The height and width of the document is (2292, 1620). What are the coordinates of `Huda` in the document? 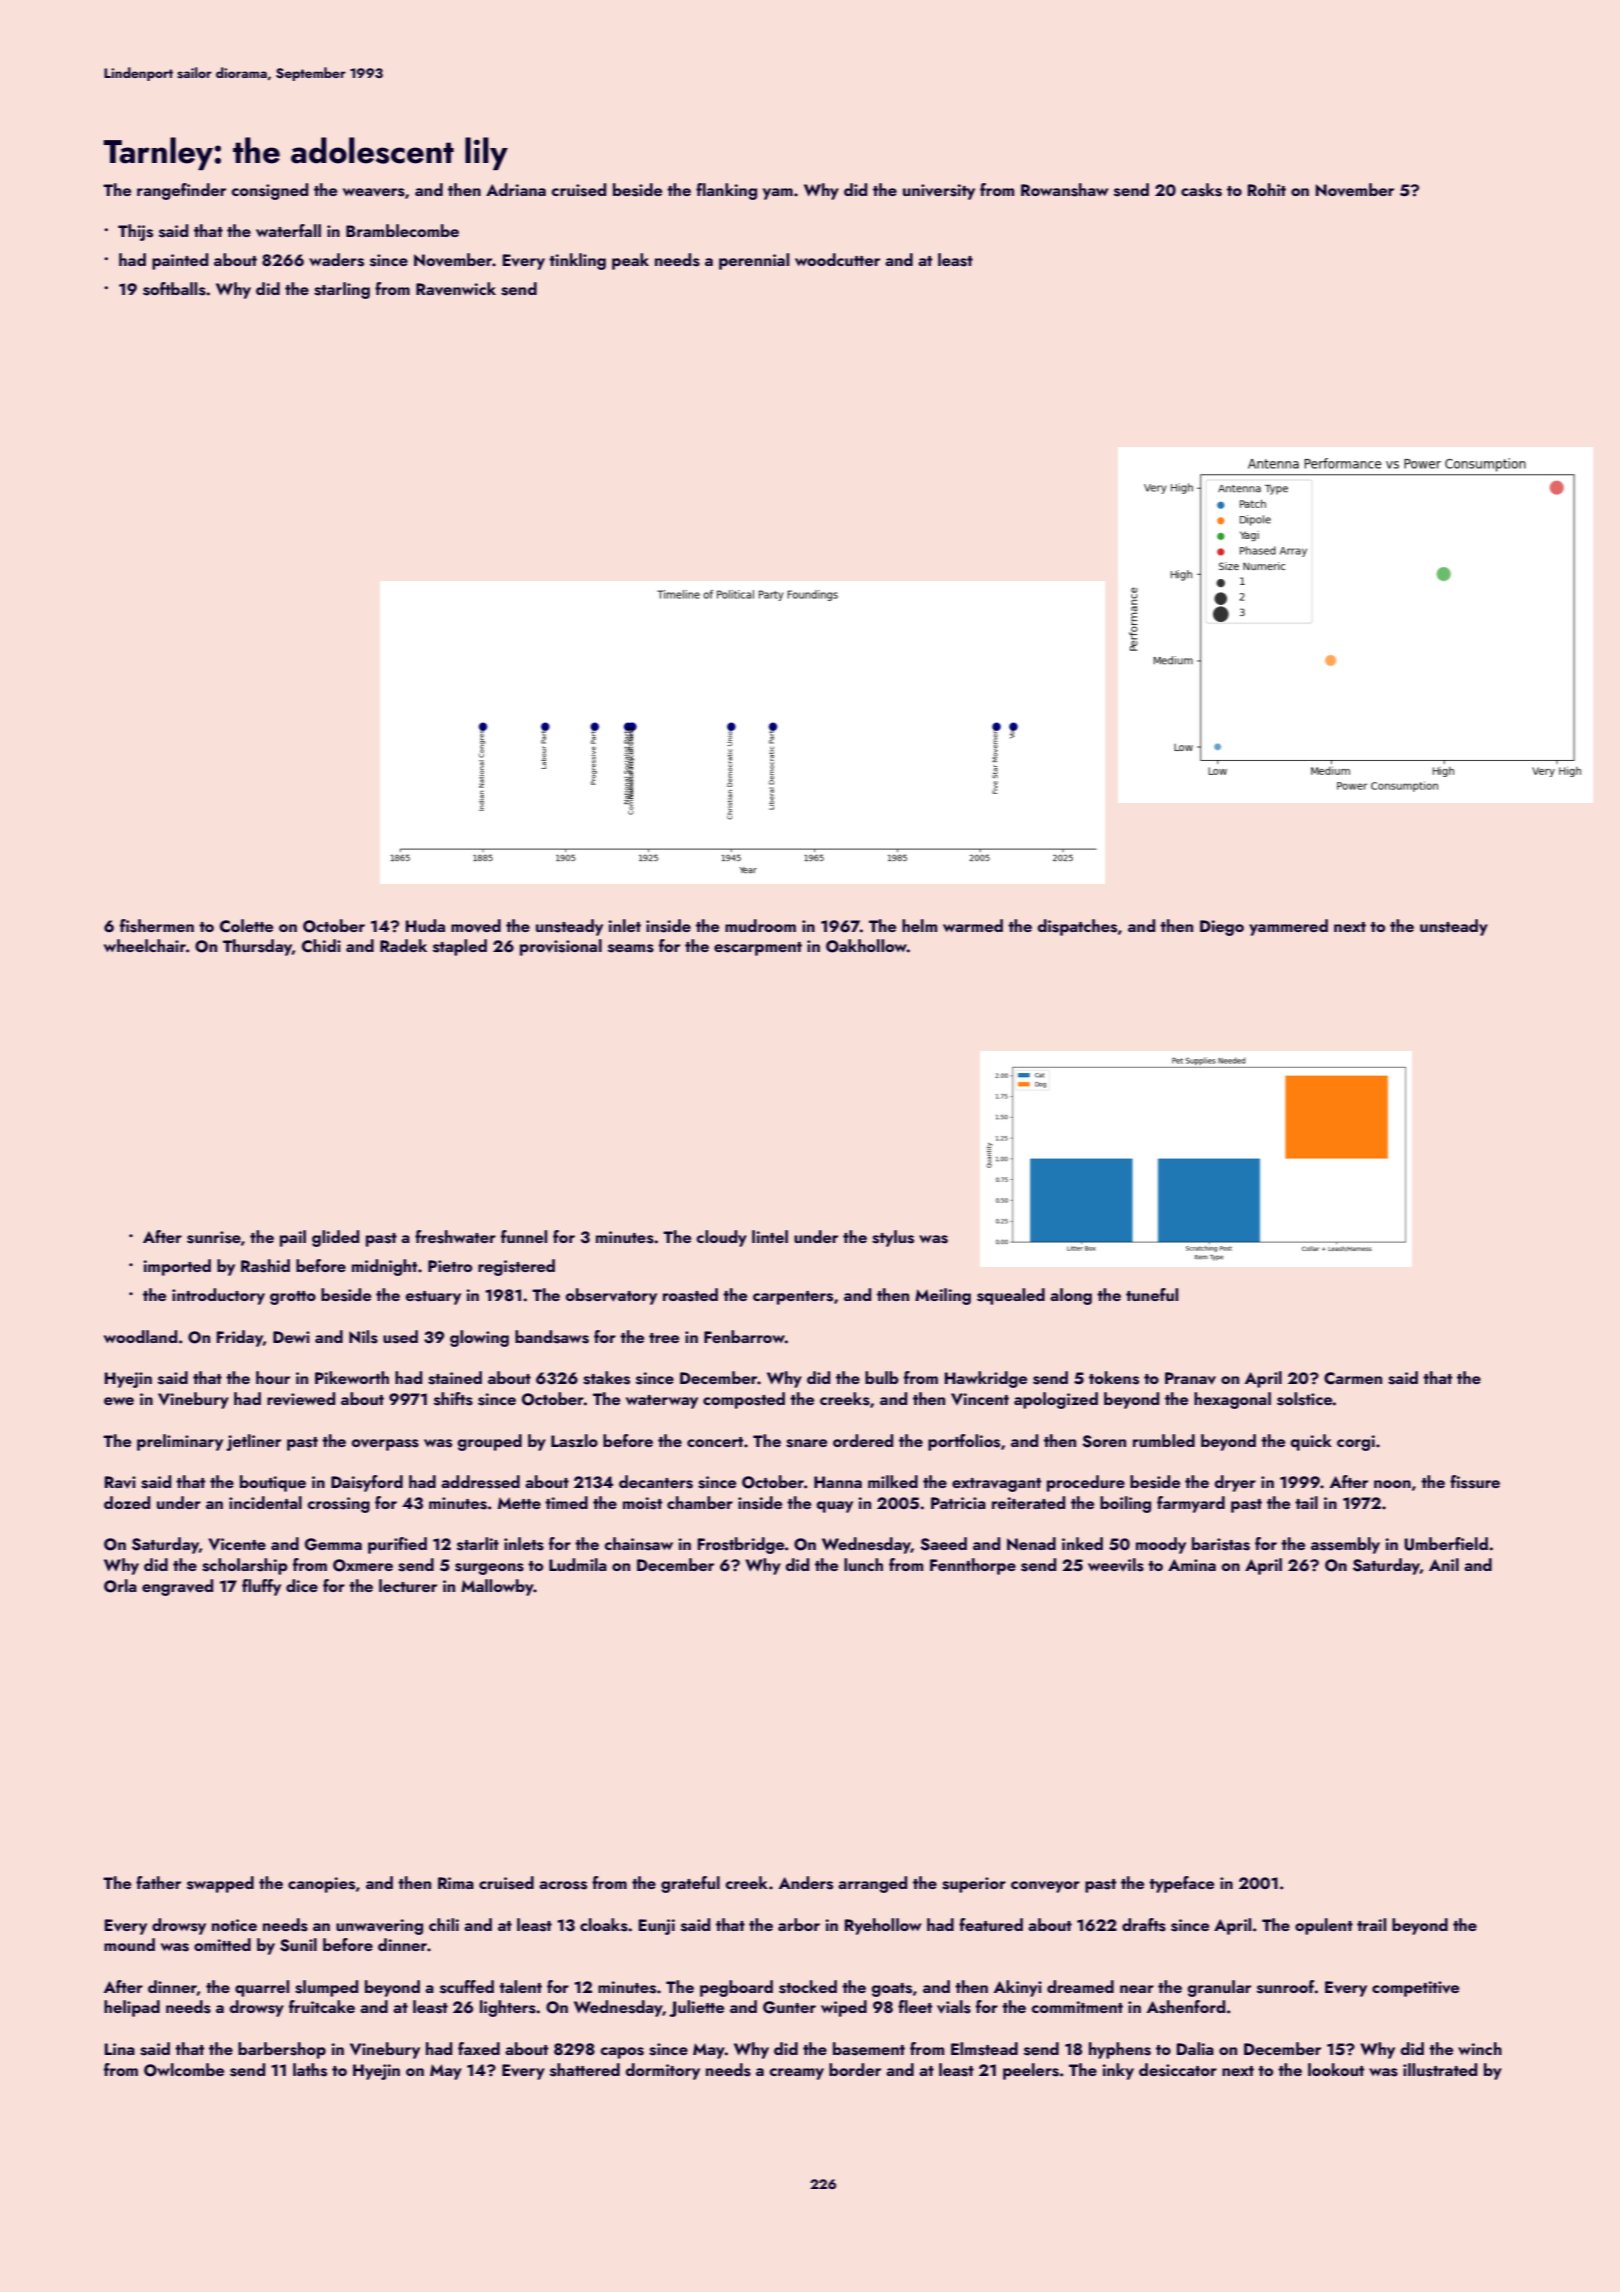 It's located at (425, 925).
